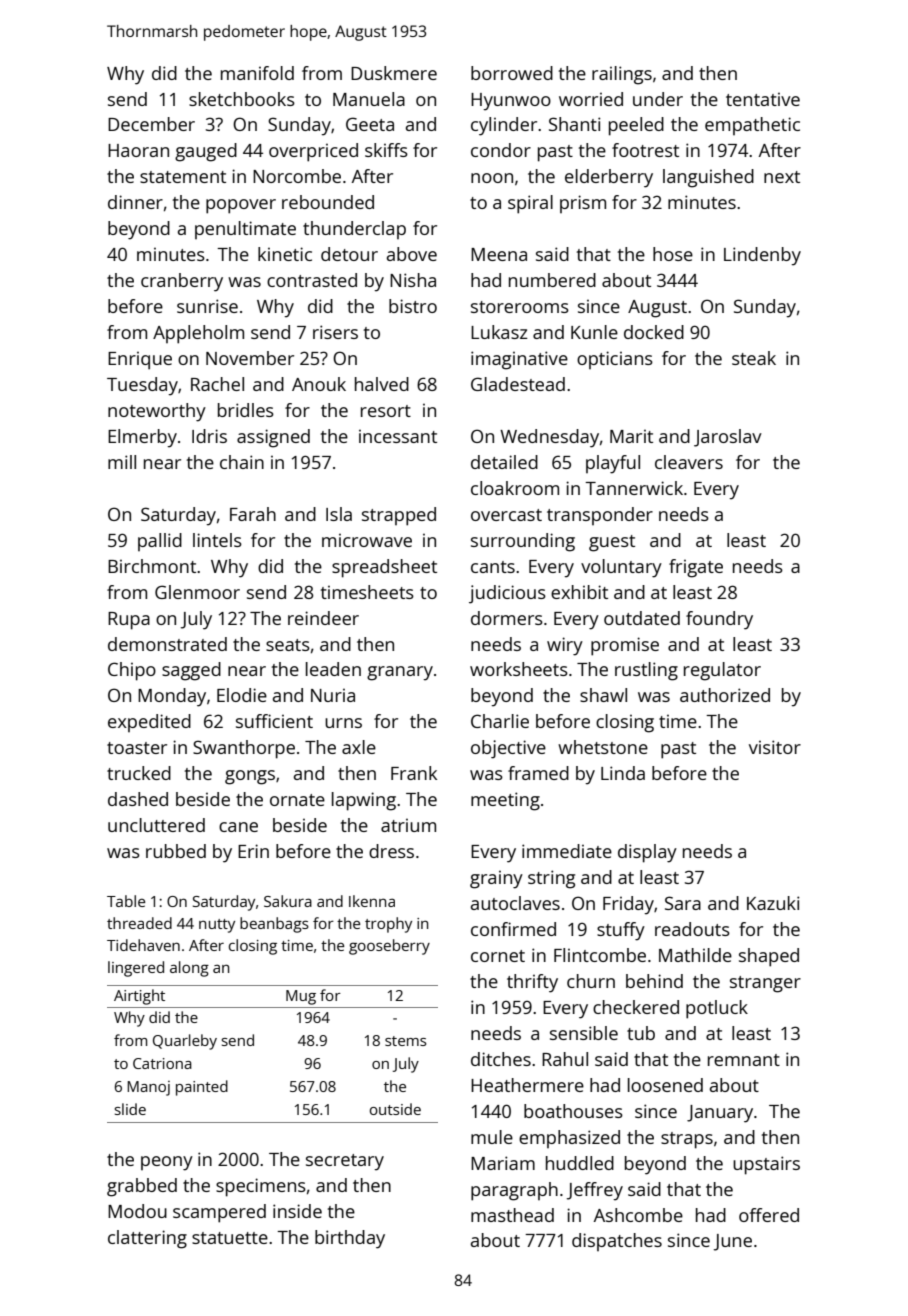 Image resolution: width=908 pixels, height=1316 pixels. I want to click on shaped, so click(769, 957).
